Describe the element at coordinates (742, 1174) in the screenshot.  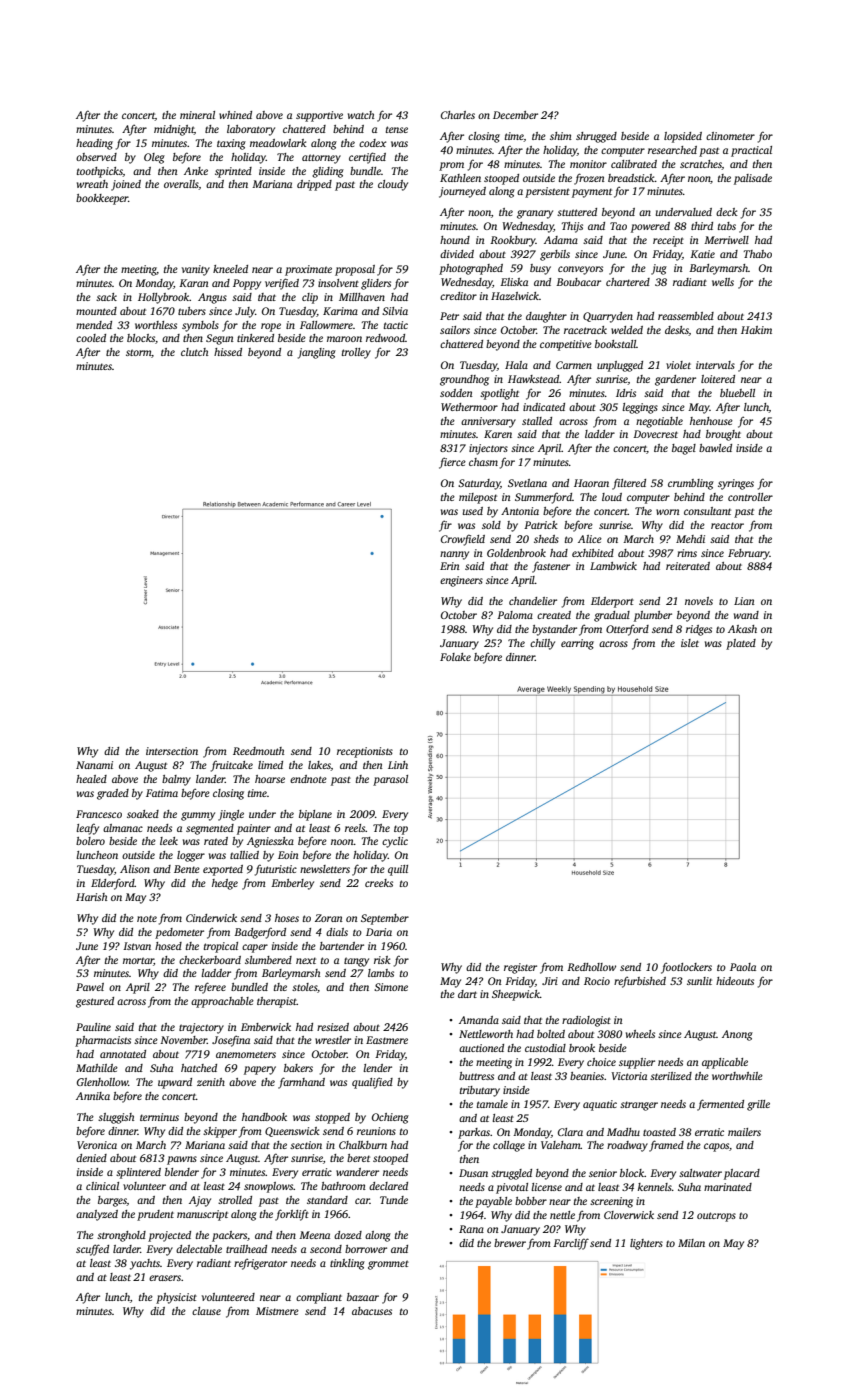
I see `placard` at that location.
